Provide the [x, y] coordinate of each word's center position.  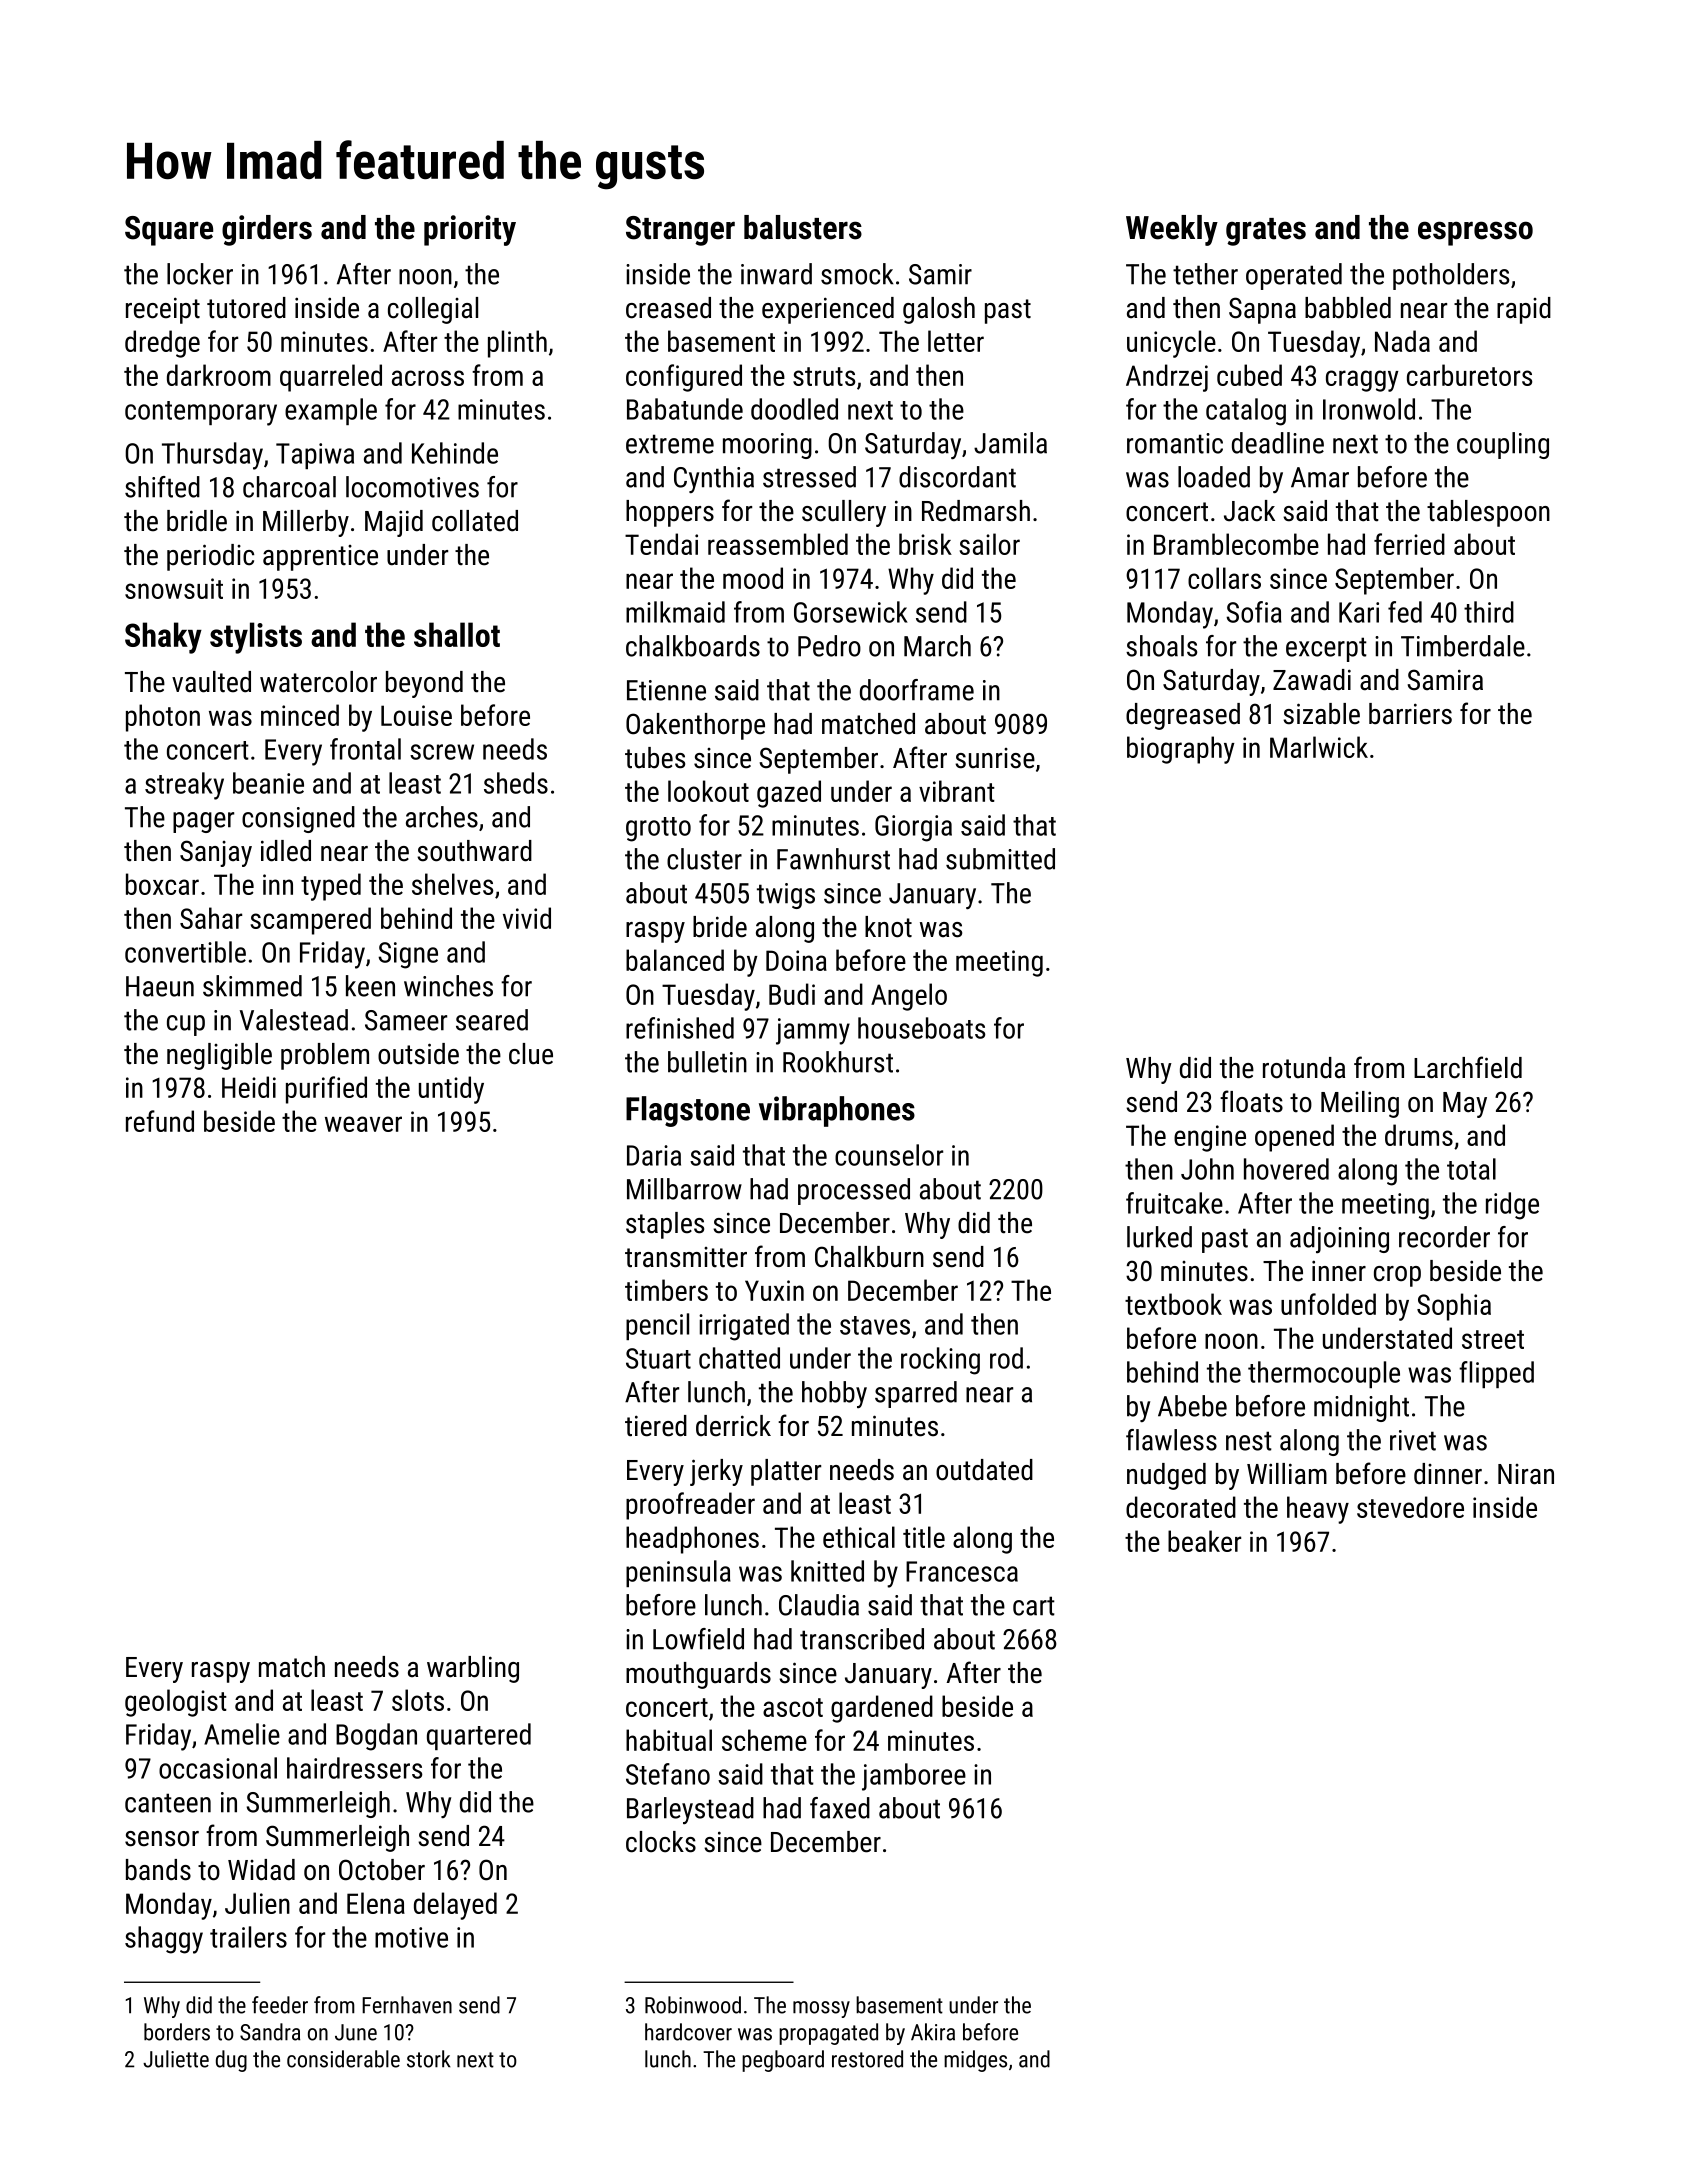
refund [160, 1121]
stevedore [1410, 1507]
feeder [280, 2005]
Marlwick [1319, 747]
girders [267, 230]
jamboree [914, 1777]
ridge [1512, 1206]
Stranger [680, 231]
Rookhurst [838, 1062]
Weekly [1172, 230]
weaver [363, 1124]
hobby [834, 1394]
